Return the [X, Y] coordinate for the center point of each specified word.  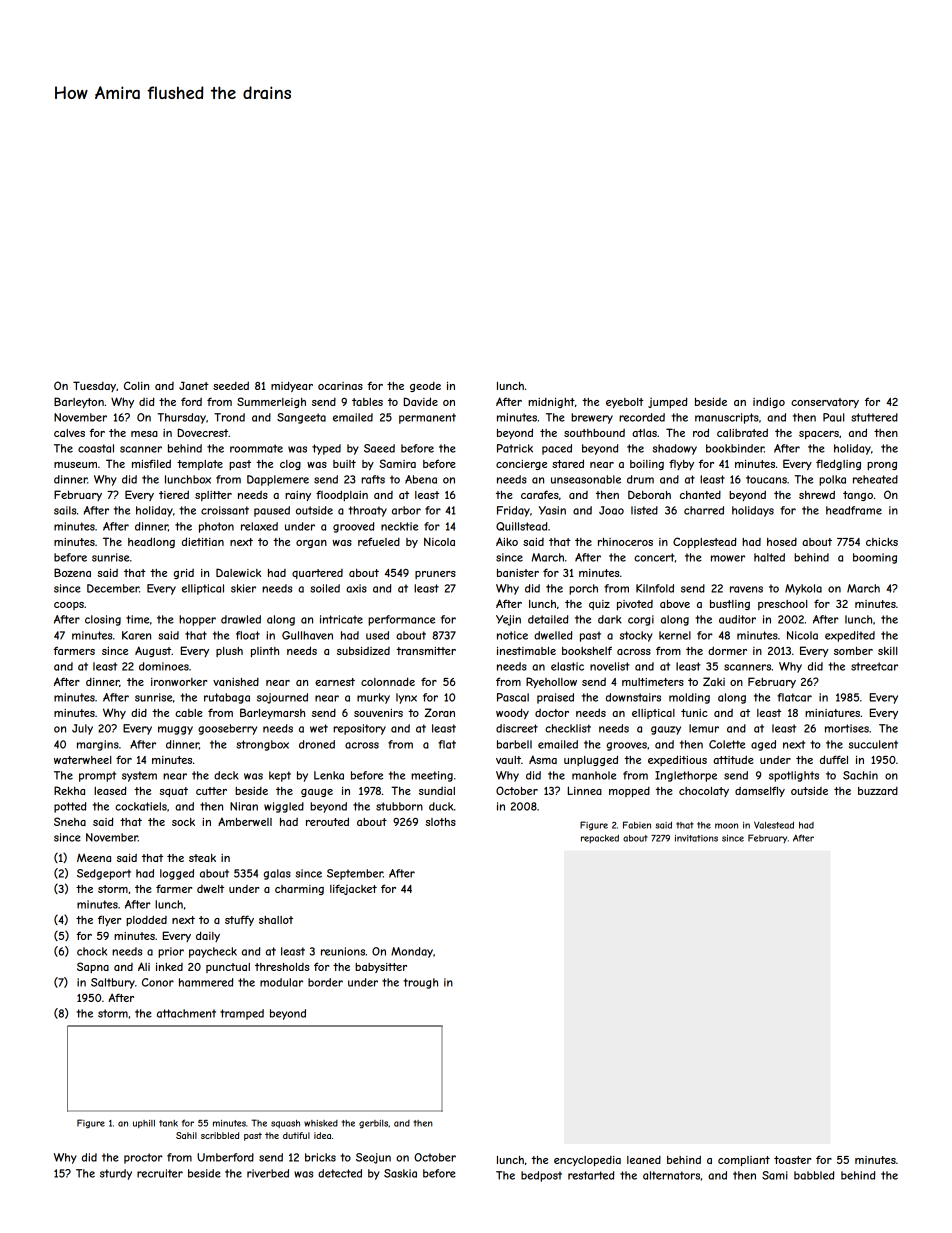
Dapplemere [278, 480]
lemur [704, 728]
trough [420, 983]
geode [425, 387]
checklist [568, 728]
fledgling [838, 464]
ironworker [179, 682]
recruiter [160, 1173]
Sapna [93, 967]
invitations [696, 838]
